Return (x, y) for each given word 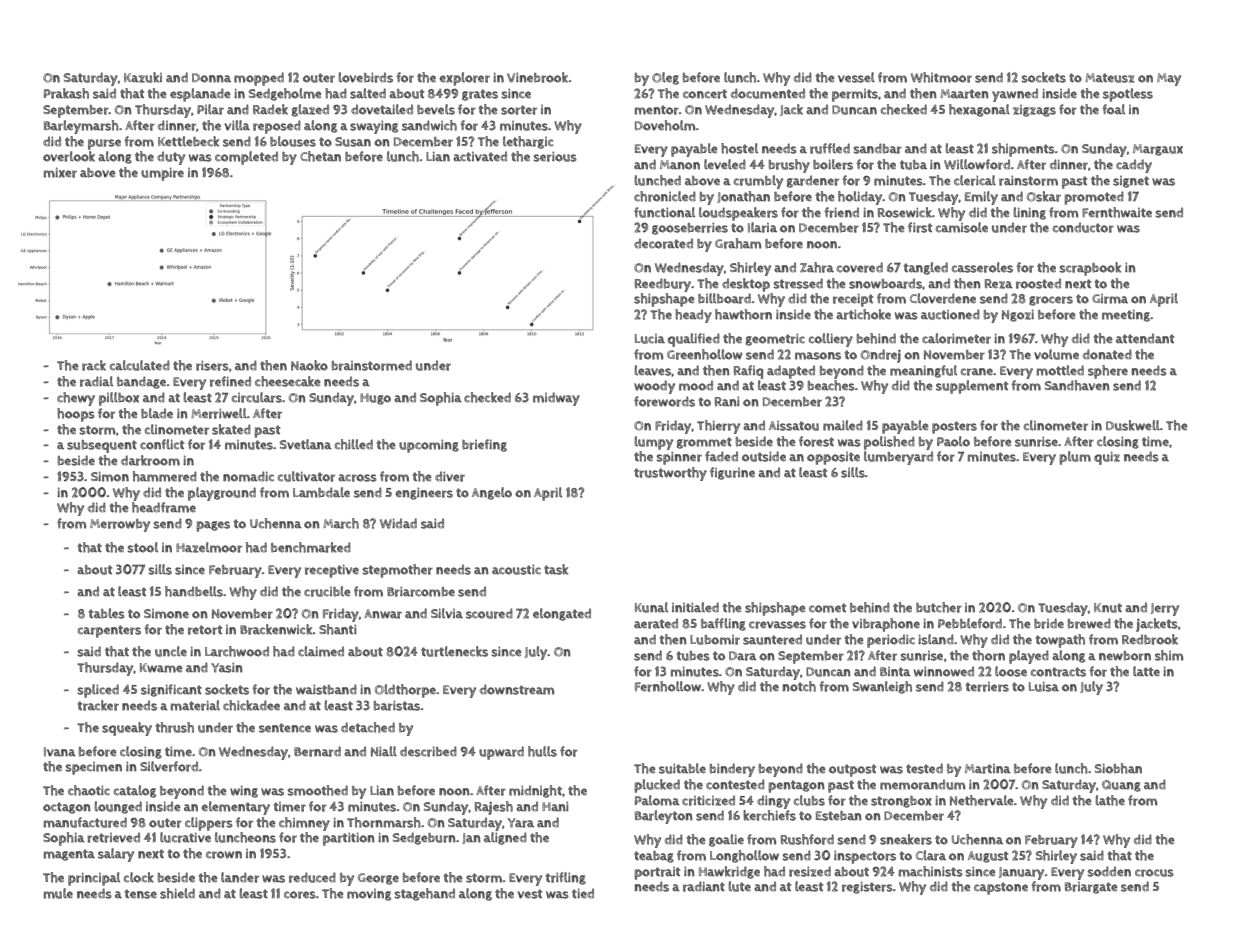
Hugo (375, 399)
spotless (1128, 95)
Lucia (650, 339)
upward (501, 753)
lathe (1110, 800)
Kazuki (143, 77)
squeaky (127, 729)
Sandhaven (1077, 385)
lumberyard (898, 458)
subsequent (102, 446)
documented (768, 93)
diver (450, 476)
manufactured (85, 822)
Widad (398, 523)
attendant (1145, 338)
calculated (140, 365)
